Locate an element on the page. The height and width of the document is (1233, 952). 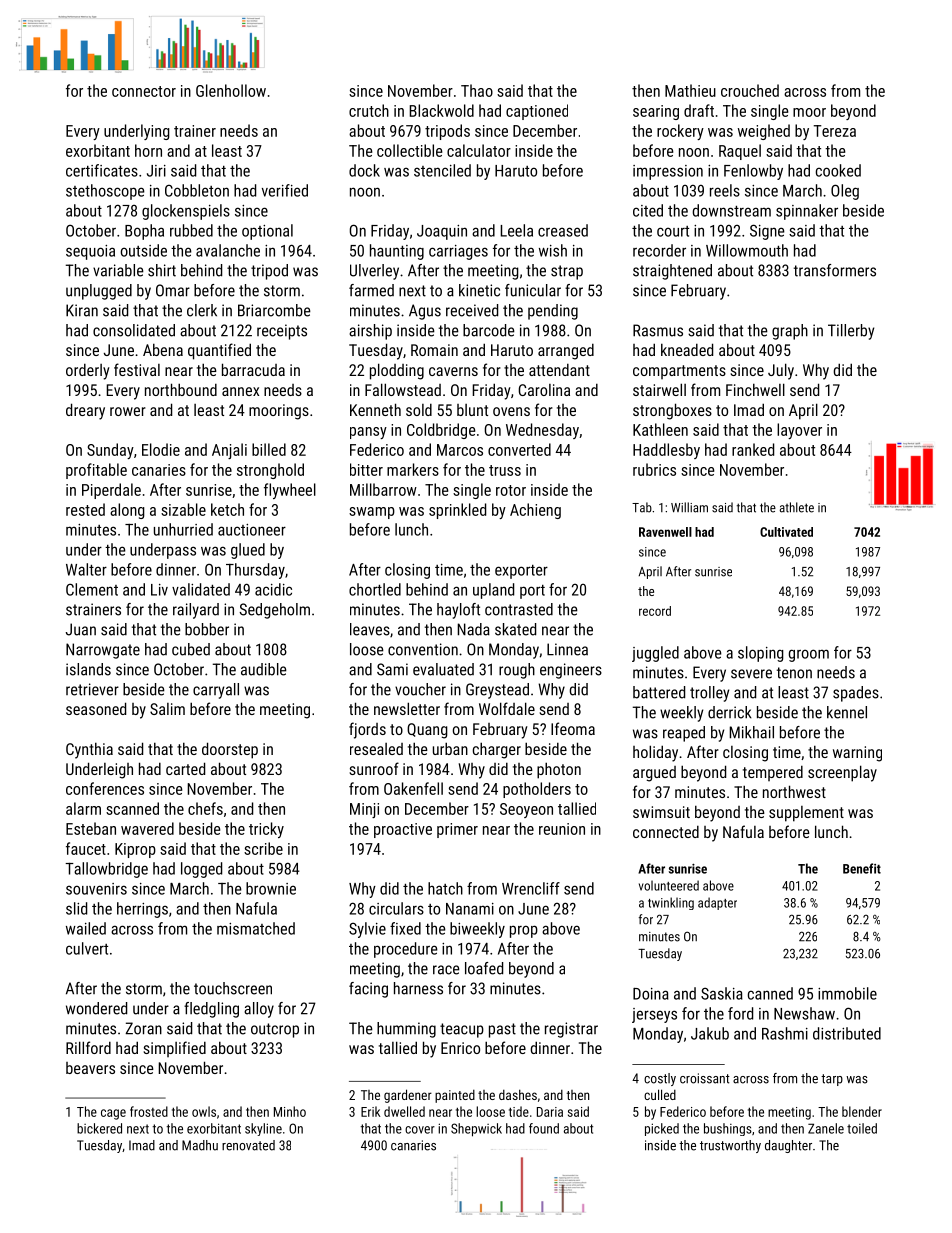
toiled is located at coordinates (862, 1128).
